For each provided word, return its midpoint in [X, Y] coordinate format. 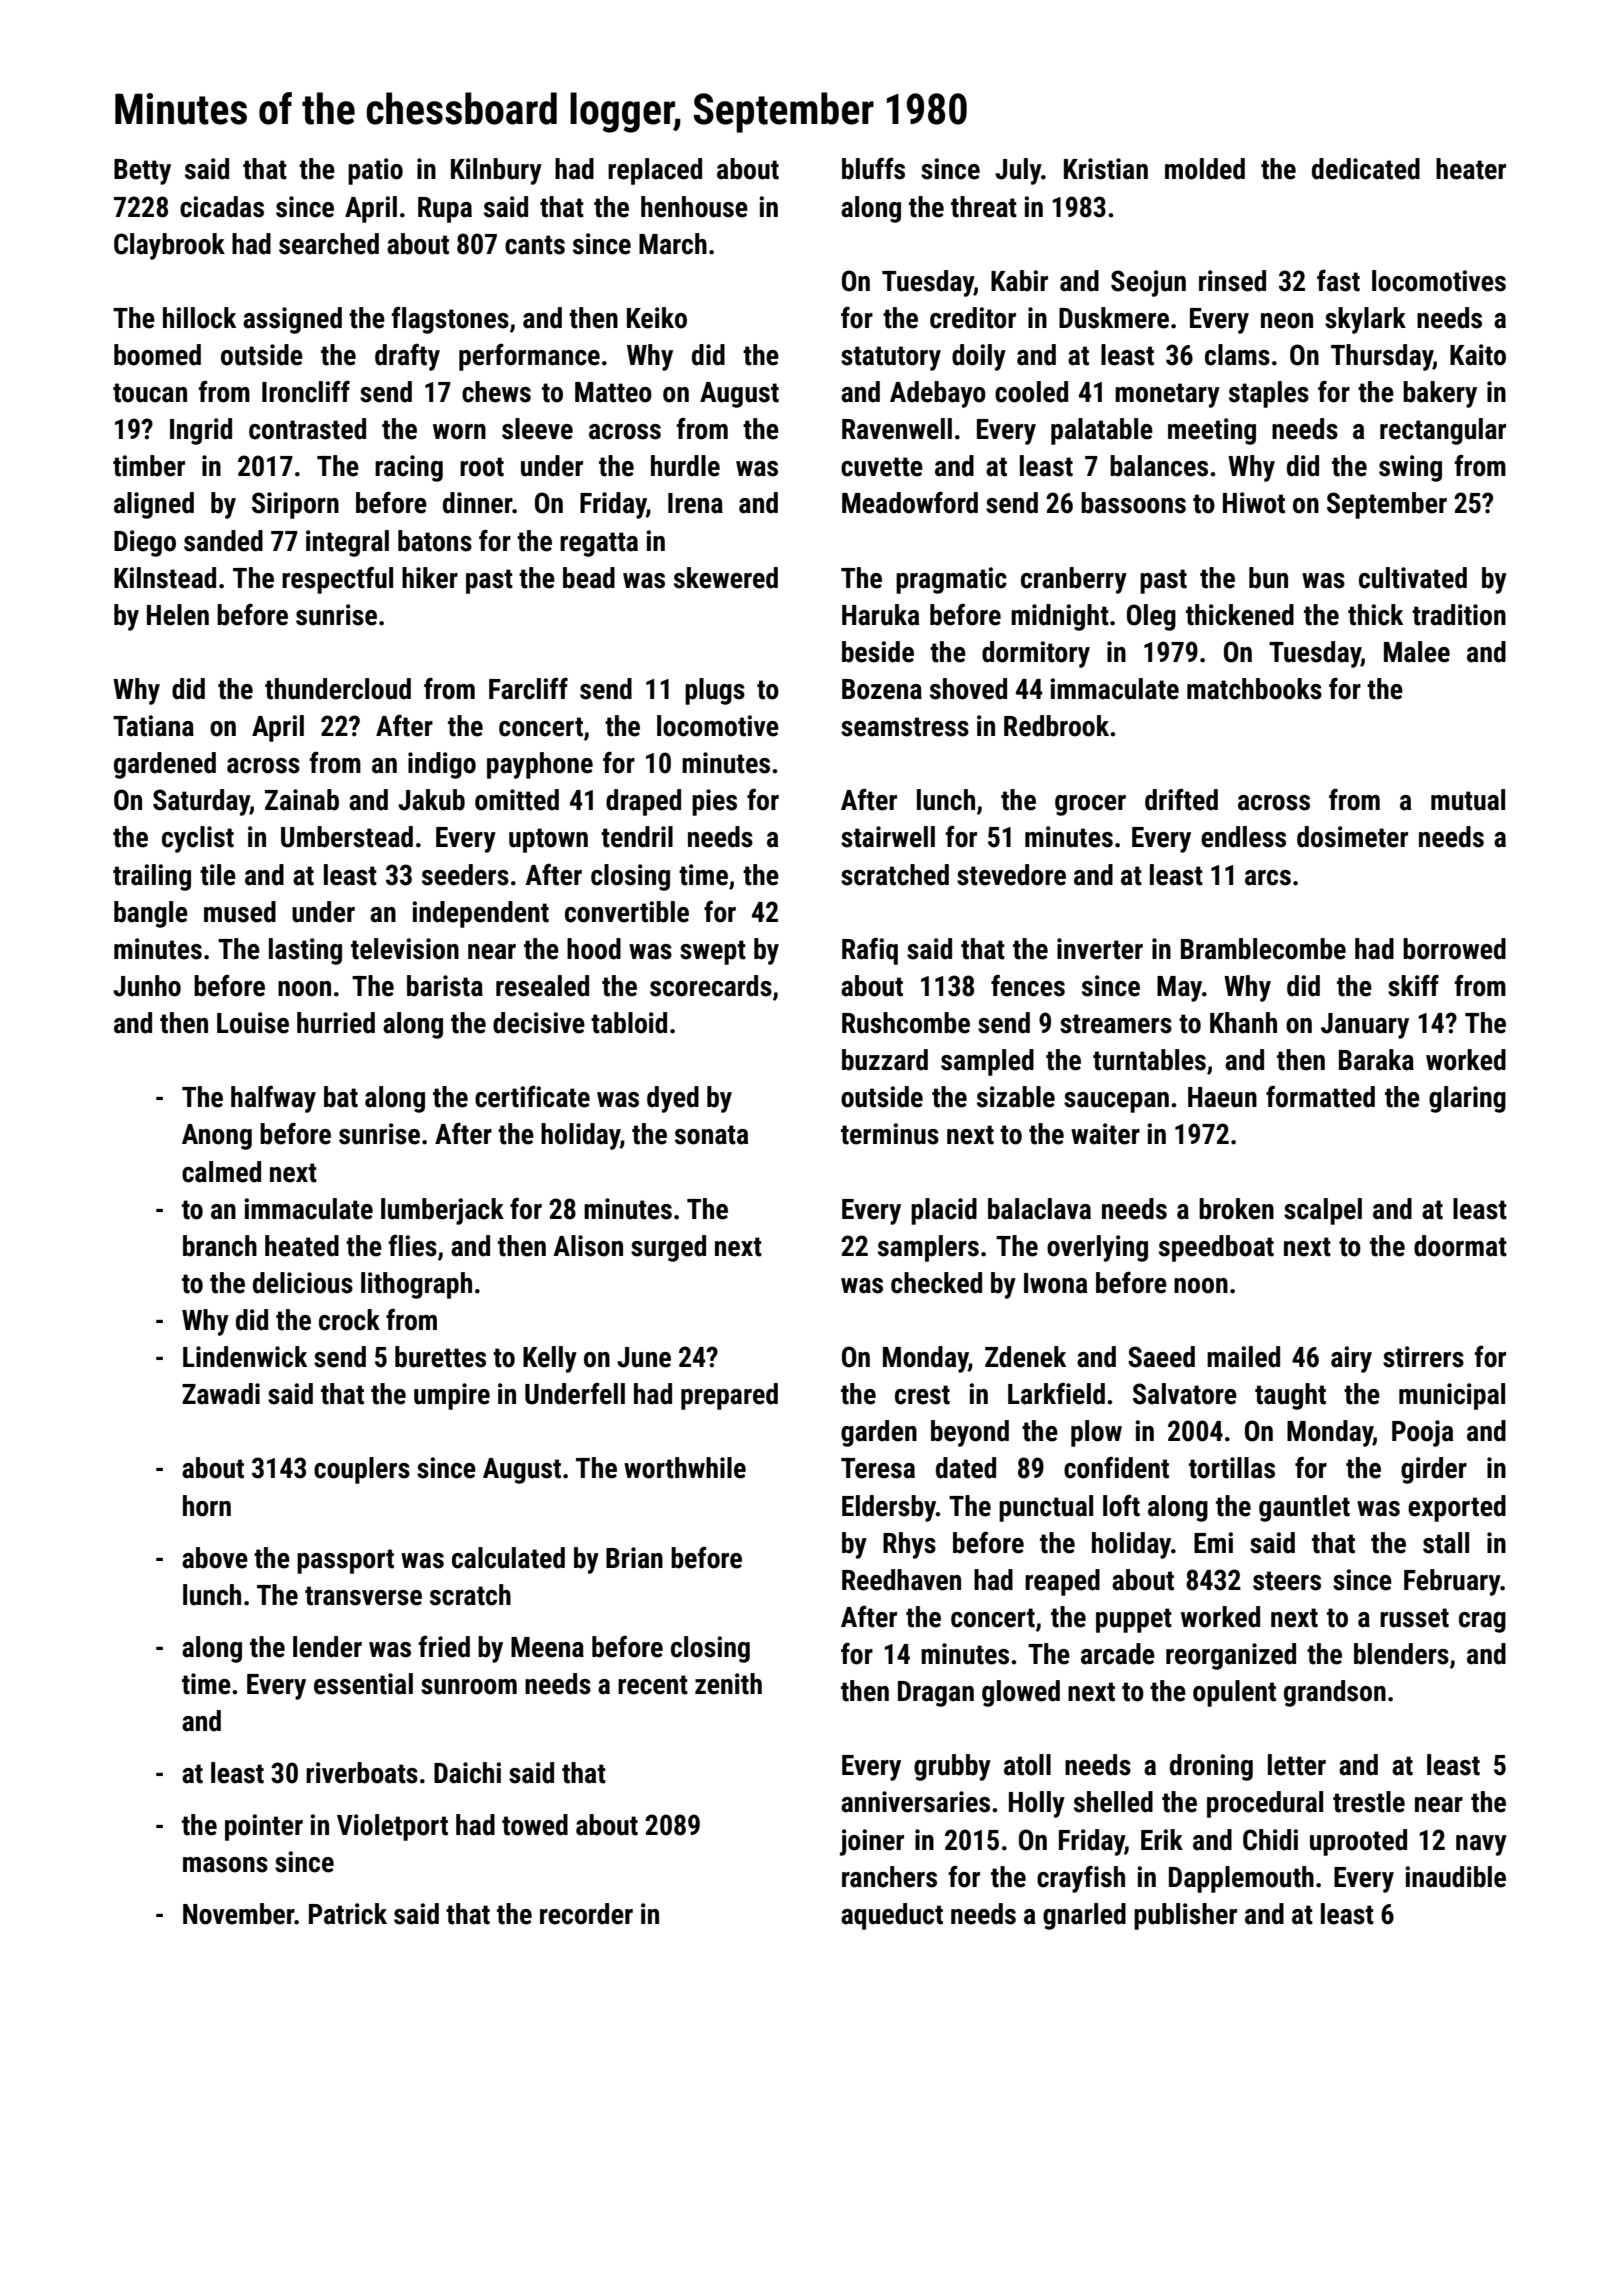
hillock [199, 318]
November [239, 1914]
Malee [1417, 652]
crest [922, 1395]
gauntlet [1304, 1508]
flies [412, 1246]
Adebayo [938, 394]
